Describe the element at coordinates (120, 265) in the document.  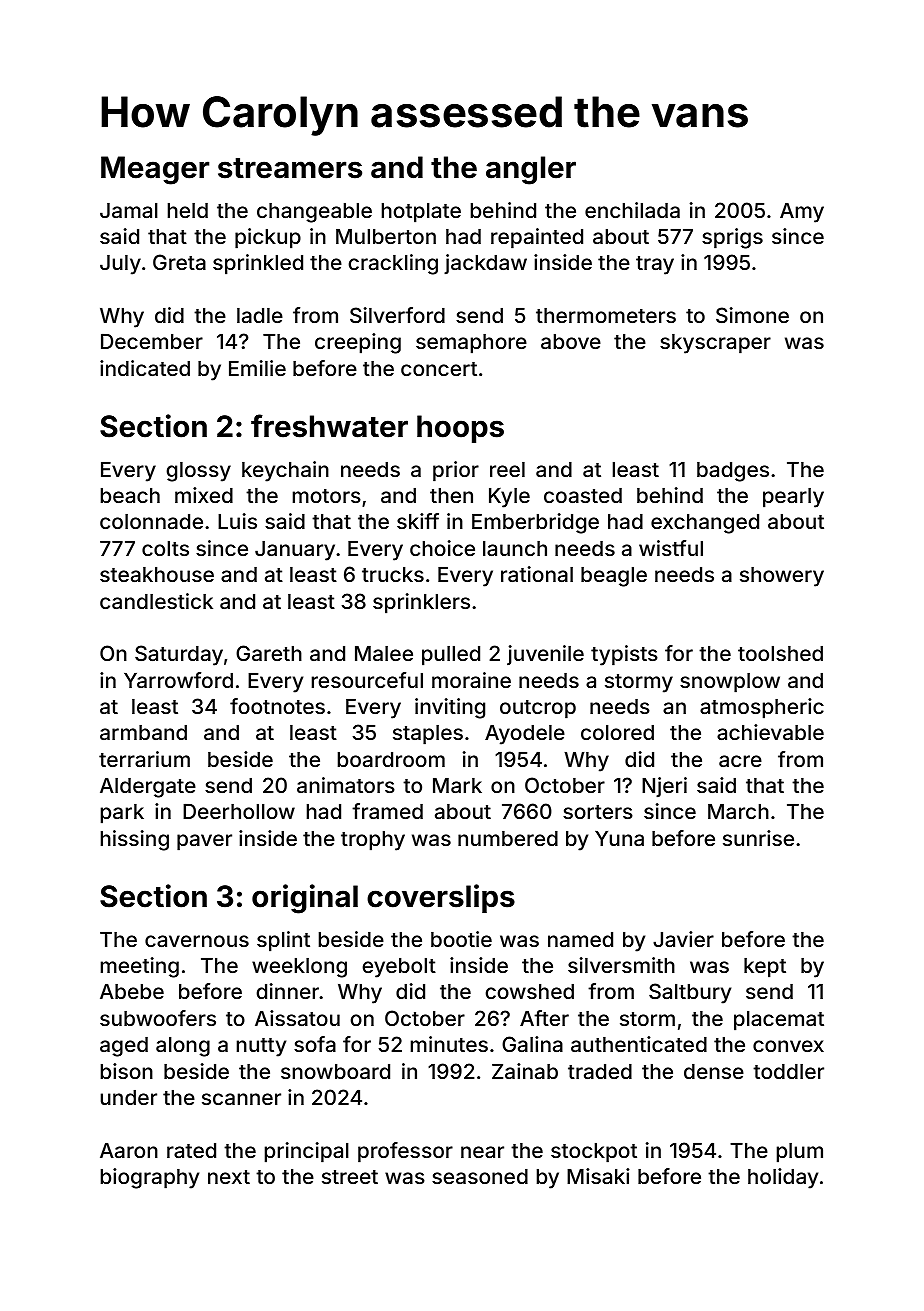
I see `July` at that location.
